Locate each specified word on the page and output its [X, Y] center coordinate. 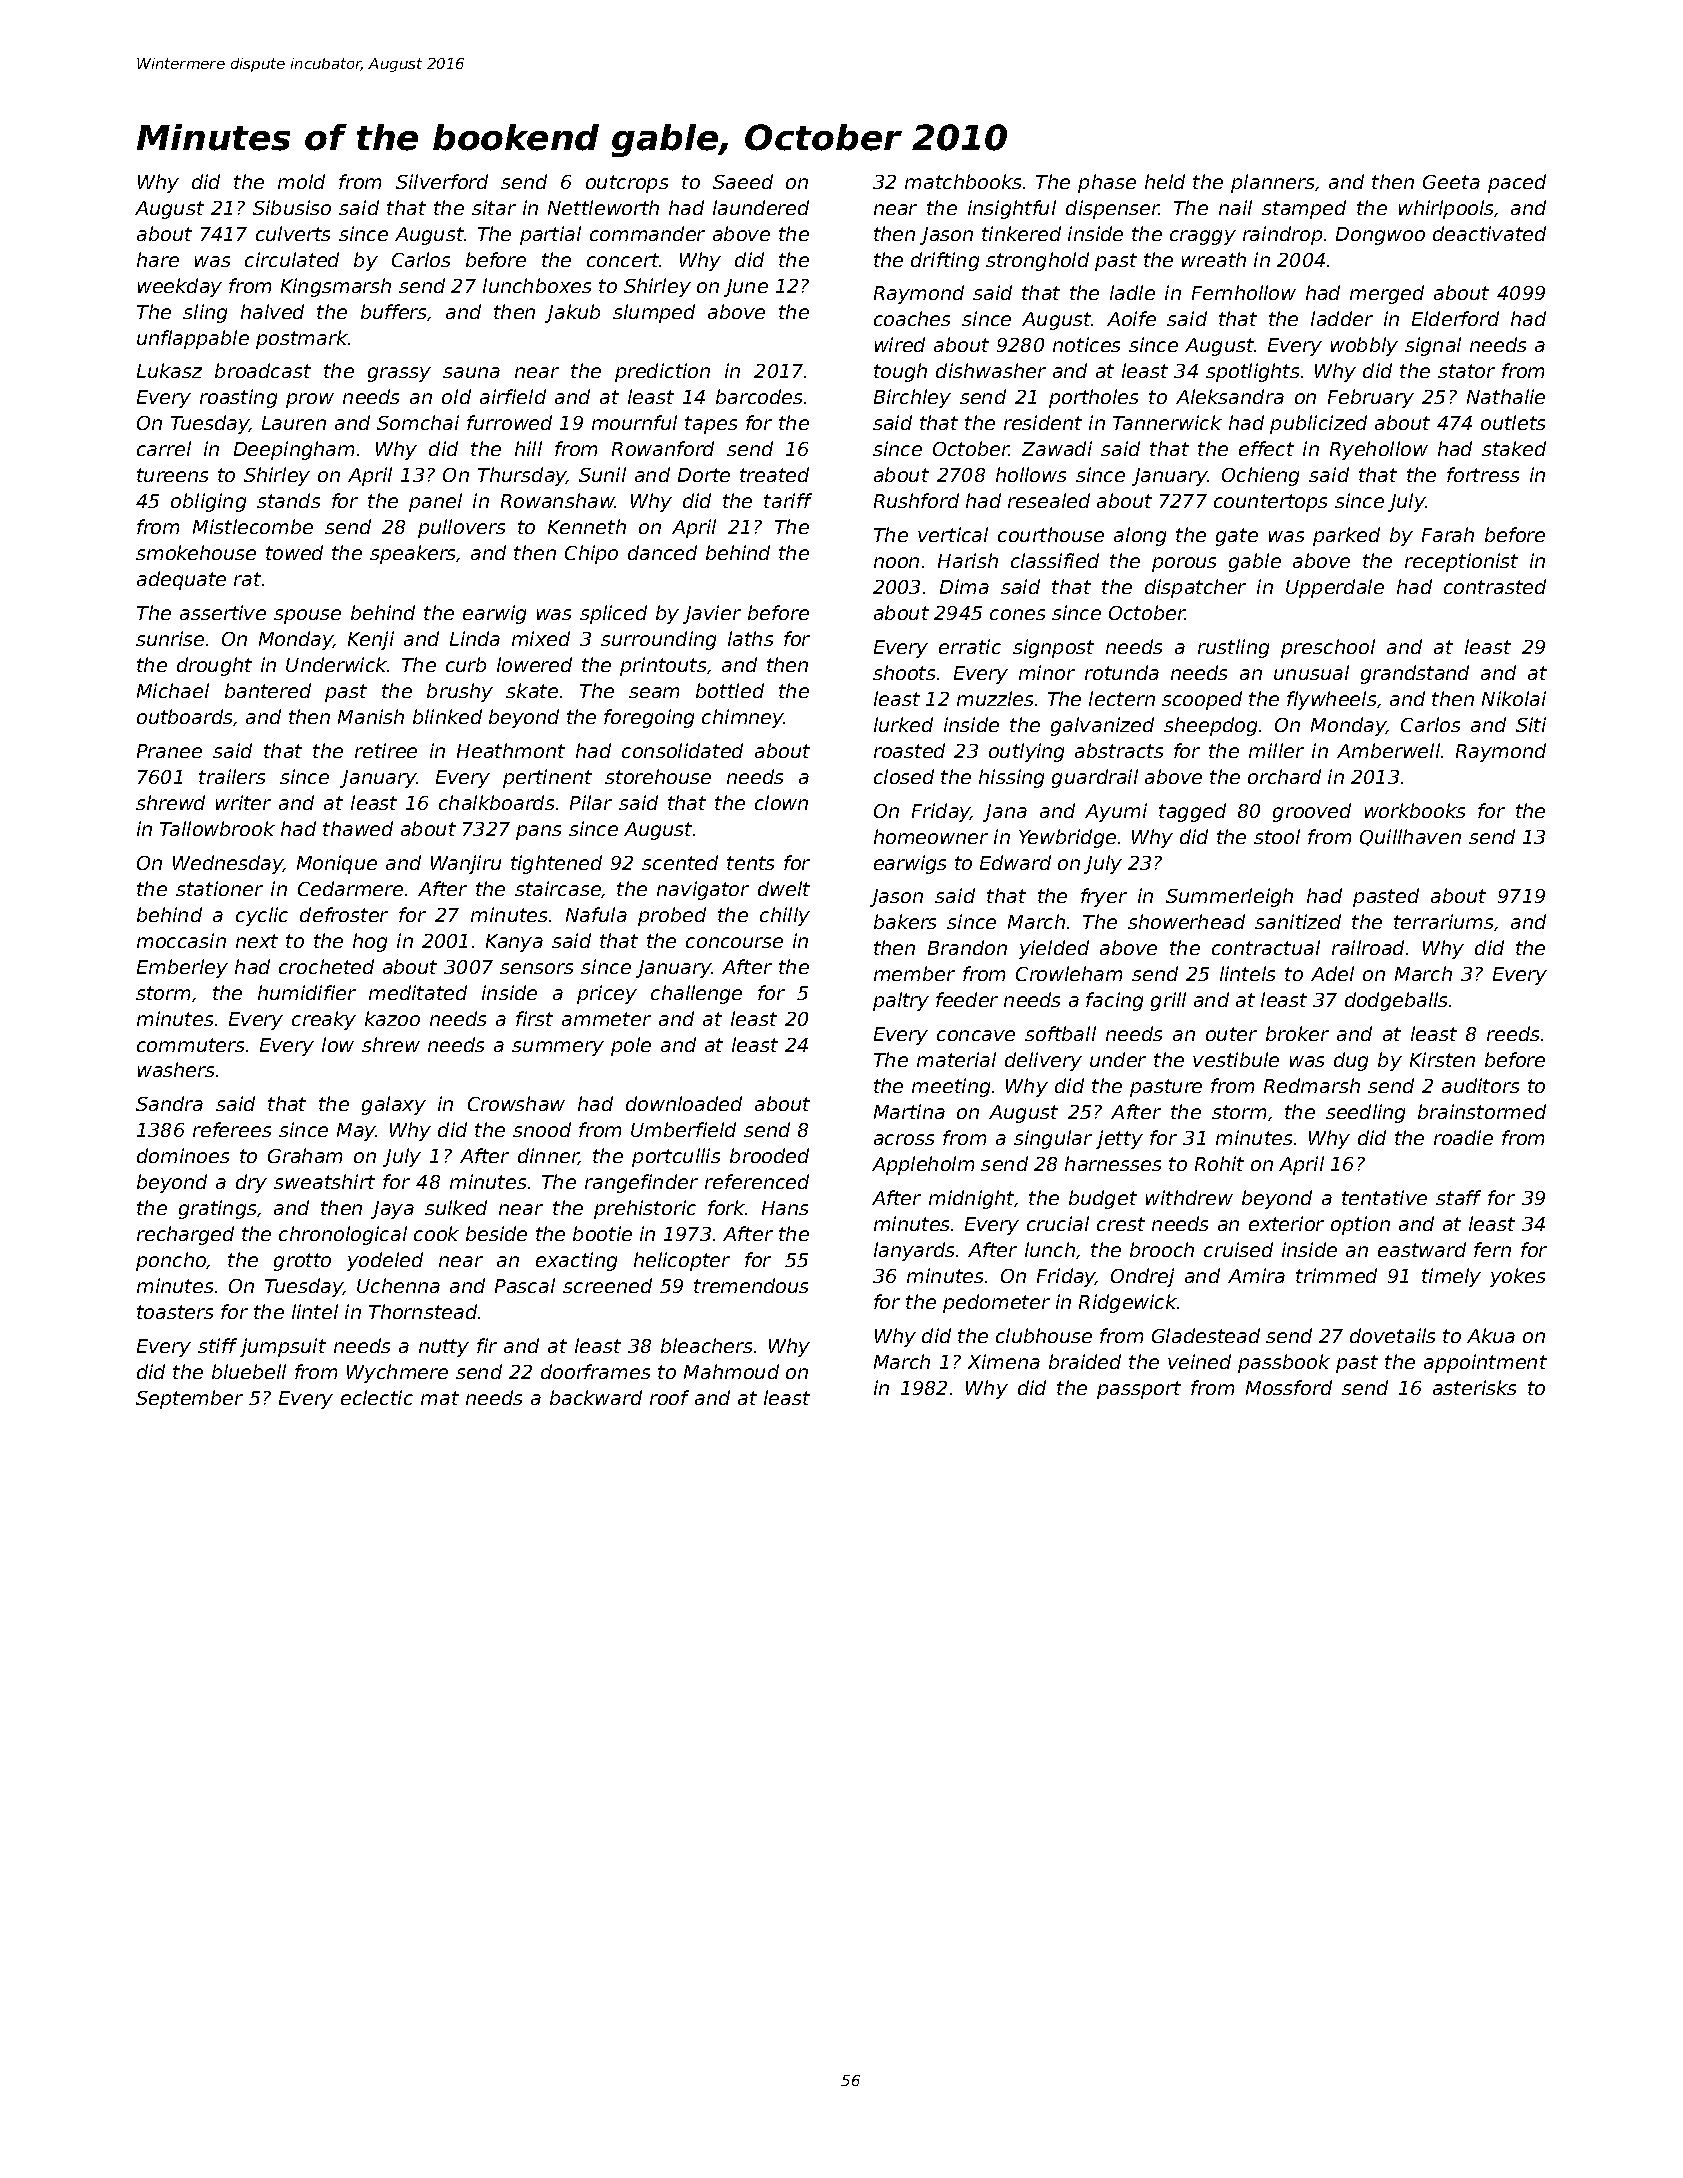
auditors [1480, 1085]
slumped [654, 313]
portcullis [676, 1157]
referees [232, 1129]
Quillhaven [1410, 837]
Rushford [916, 500]
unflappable [193, 339]
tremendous [751, 1285]
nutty [444, 1348]
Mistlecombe [253, 526]
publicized [1318, 424]
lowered [534, 664]
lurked [903, 724]
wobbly [1364, 346]
